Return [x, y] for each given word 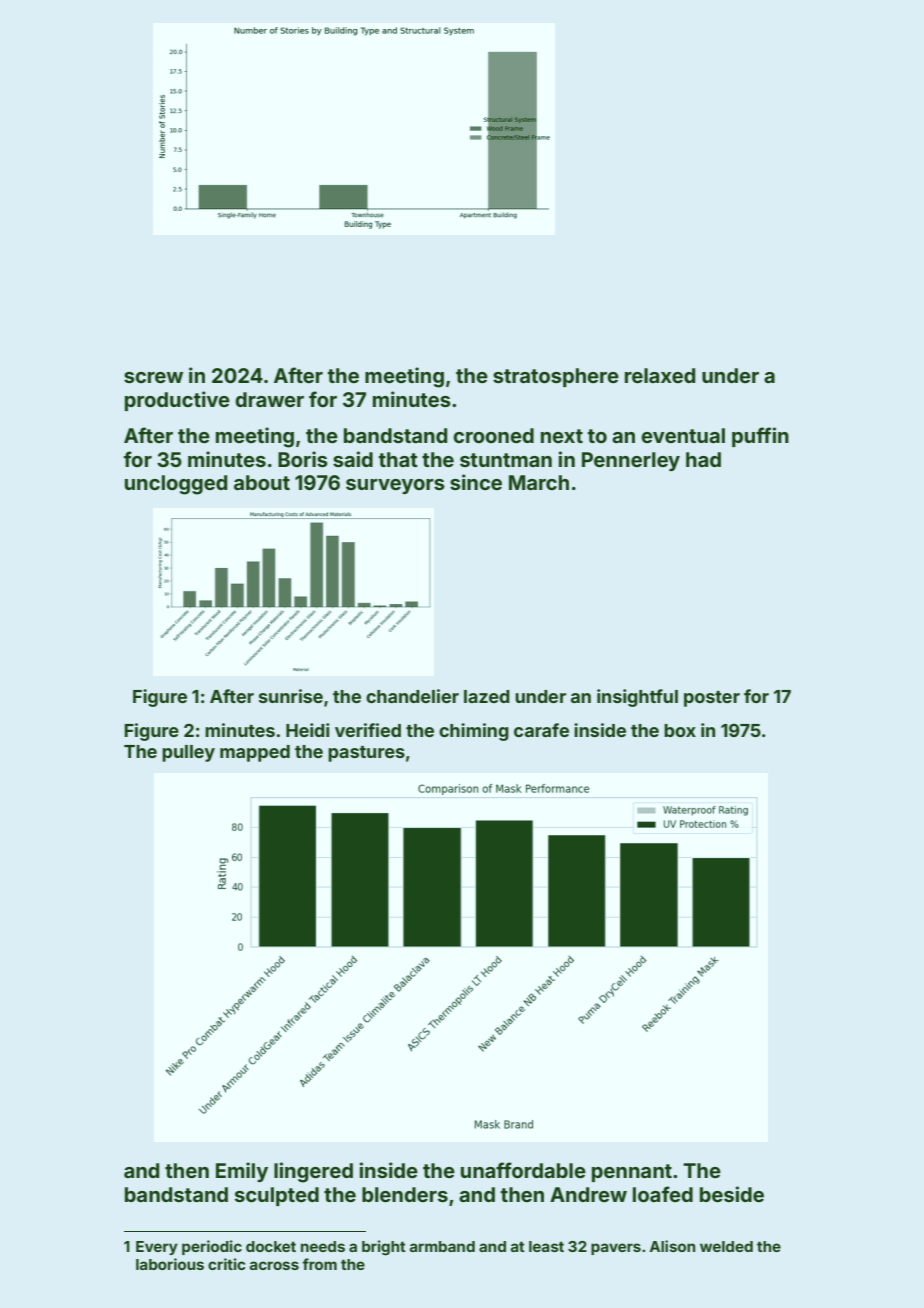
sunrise [291, 696]
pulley [188, 753]
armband [442, 1246]
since [476, 482]
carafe [541, 730]
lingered [313, 1172]
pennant [632, 1173]
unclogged [176, 485]
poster [712, 699]
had [703, 459]
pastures [366, 754]
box [680, 730]
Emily [242, 1172]
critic [226, 1264]
